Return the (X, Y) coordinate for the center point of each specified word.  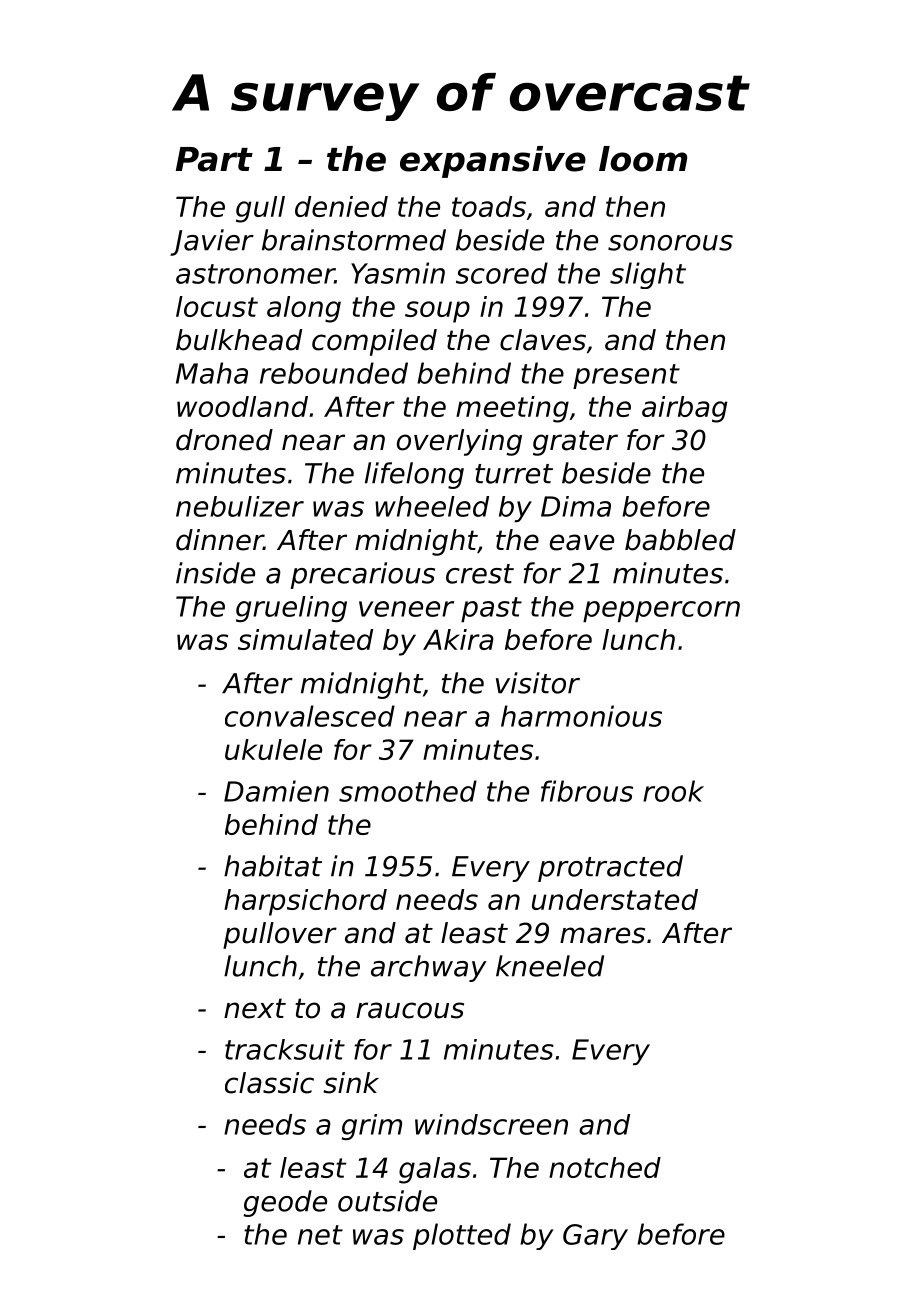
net (320, 1235)
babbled (680, 540)
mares (602, 935)
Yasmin (398, 273)
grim (372, 1127)
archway (429, 968)
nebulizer (240, 506)
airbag (684, 409)
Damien (276, 791)
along (304, 309)
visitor (538, 683)
